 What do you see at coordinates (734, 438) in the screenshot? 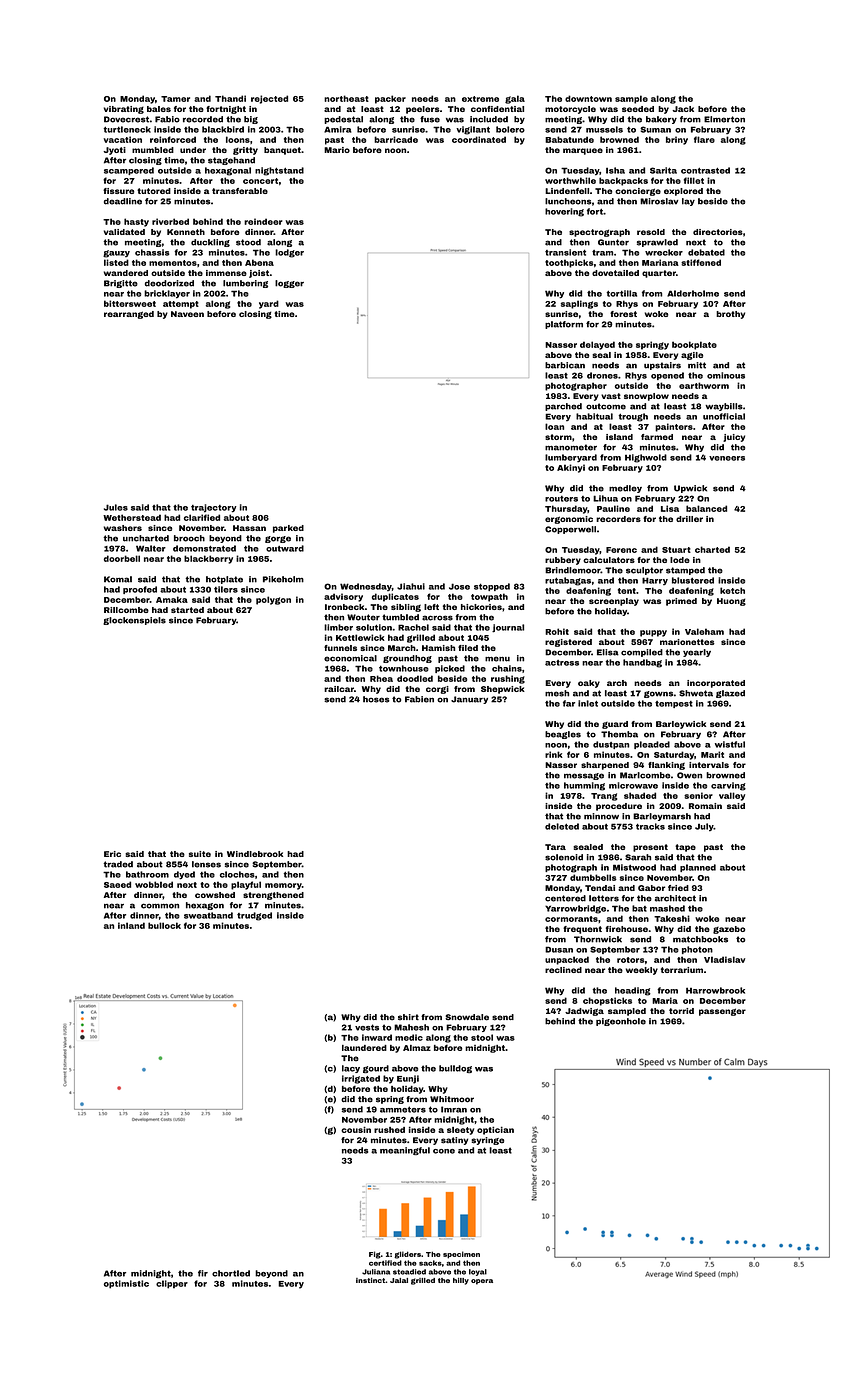
I see `juicy` at bounding box center [734, 438].
